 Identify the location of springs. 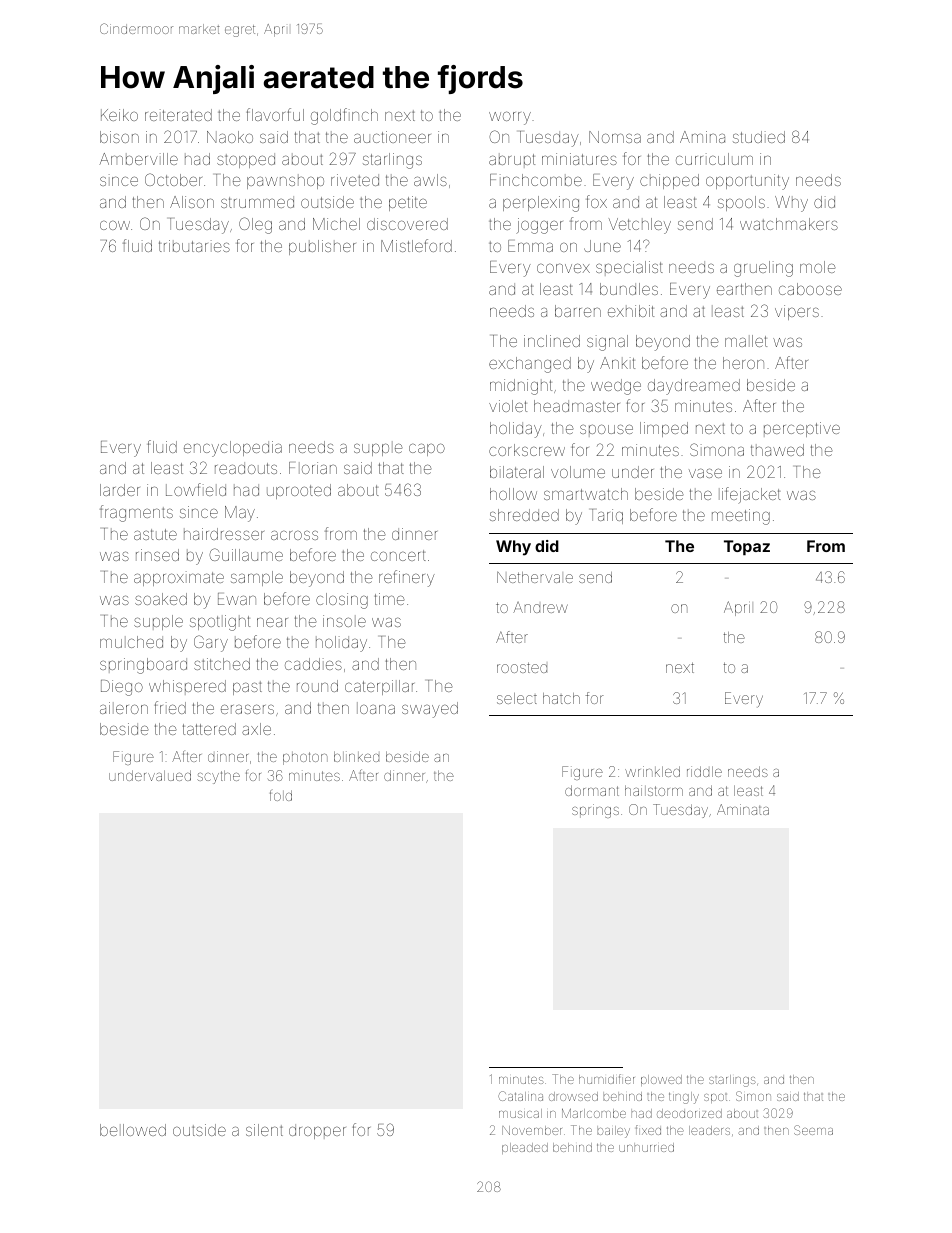
(595, 811).
